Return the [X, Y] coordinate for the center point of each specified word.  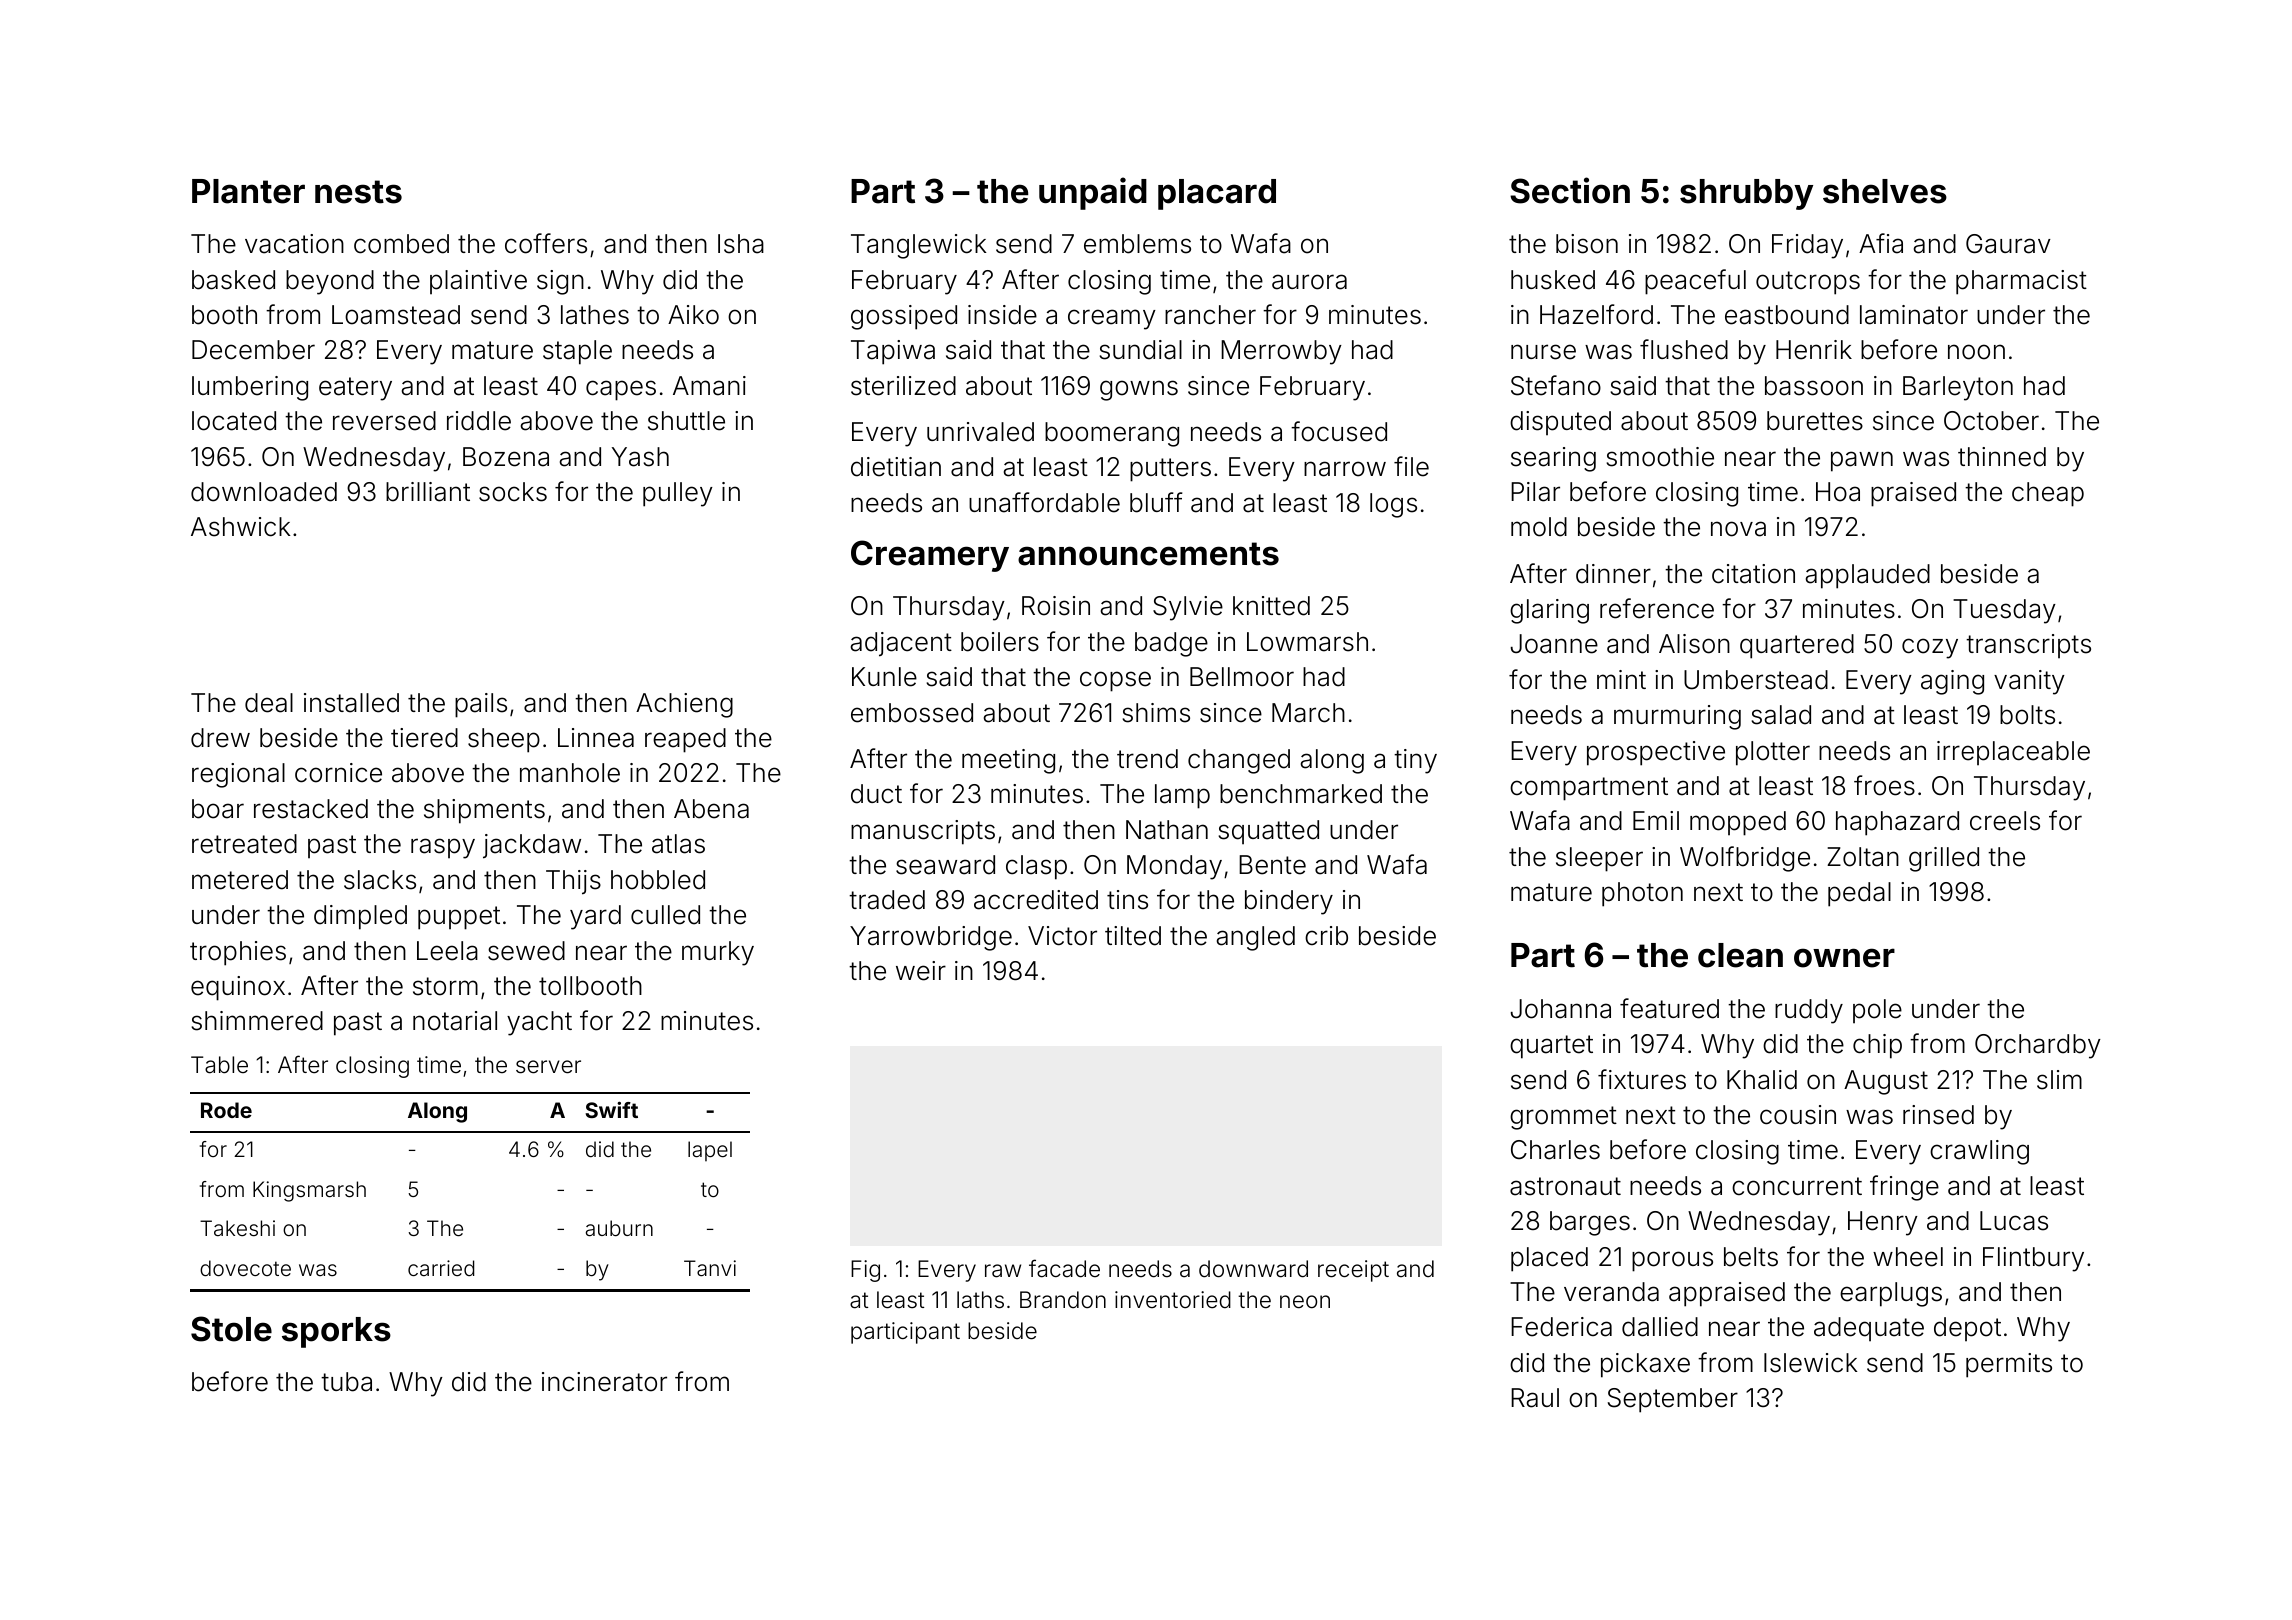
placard [1217, 194]
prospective [1656, 753]
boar [218, 809]
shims [1156, 713]
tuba [346, 1382]
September [1673, 1400]
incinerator [604, 1382]
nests [358, 192]
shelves [1885, 191]
